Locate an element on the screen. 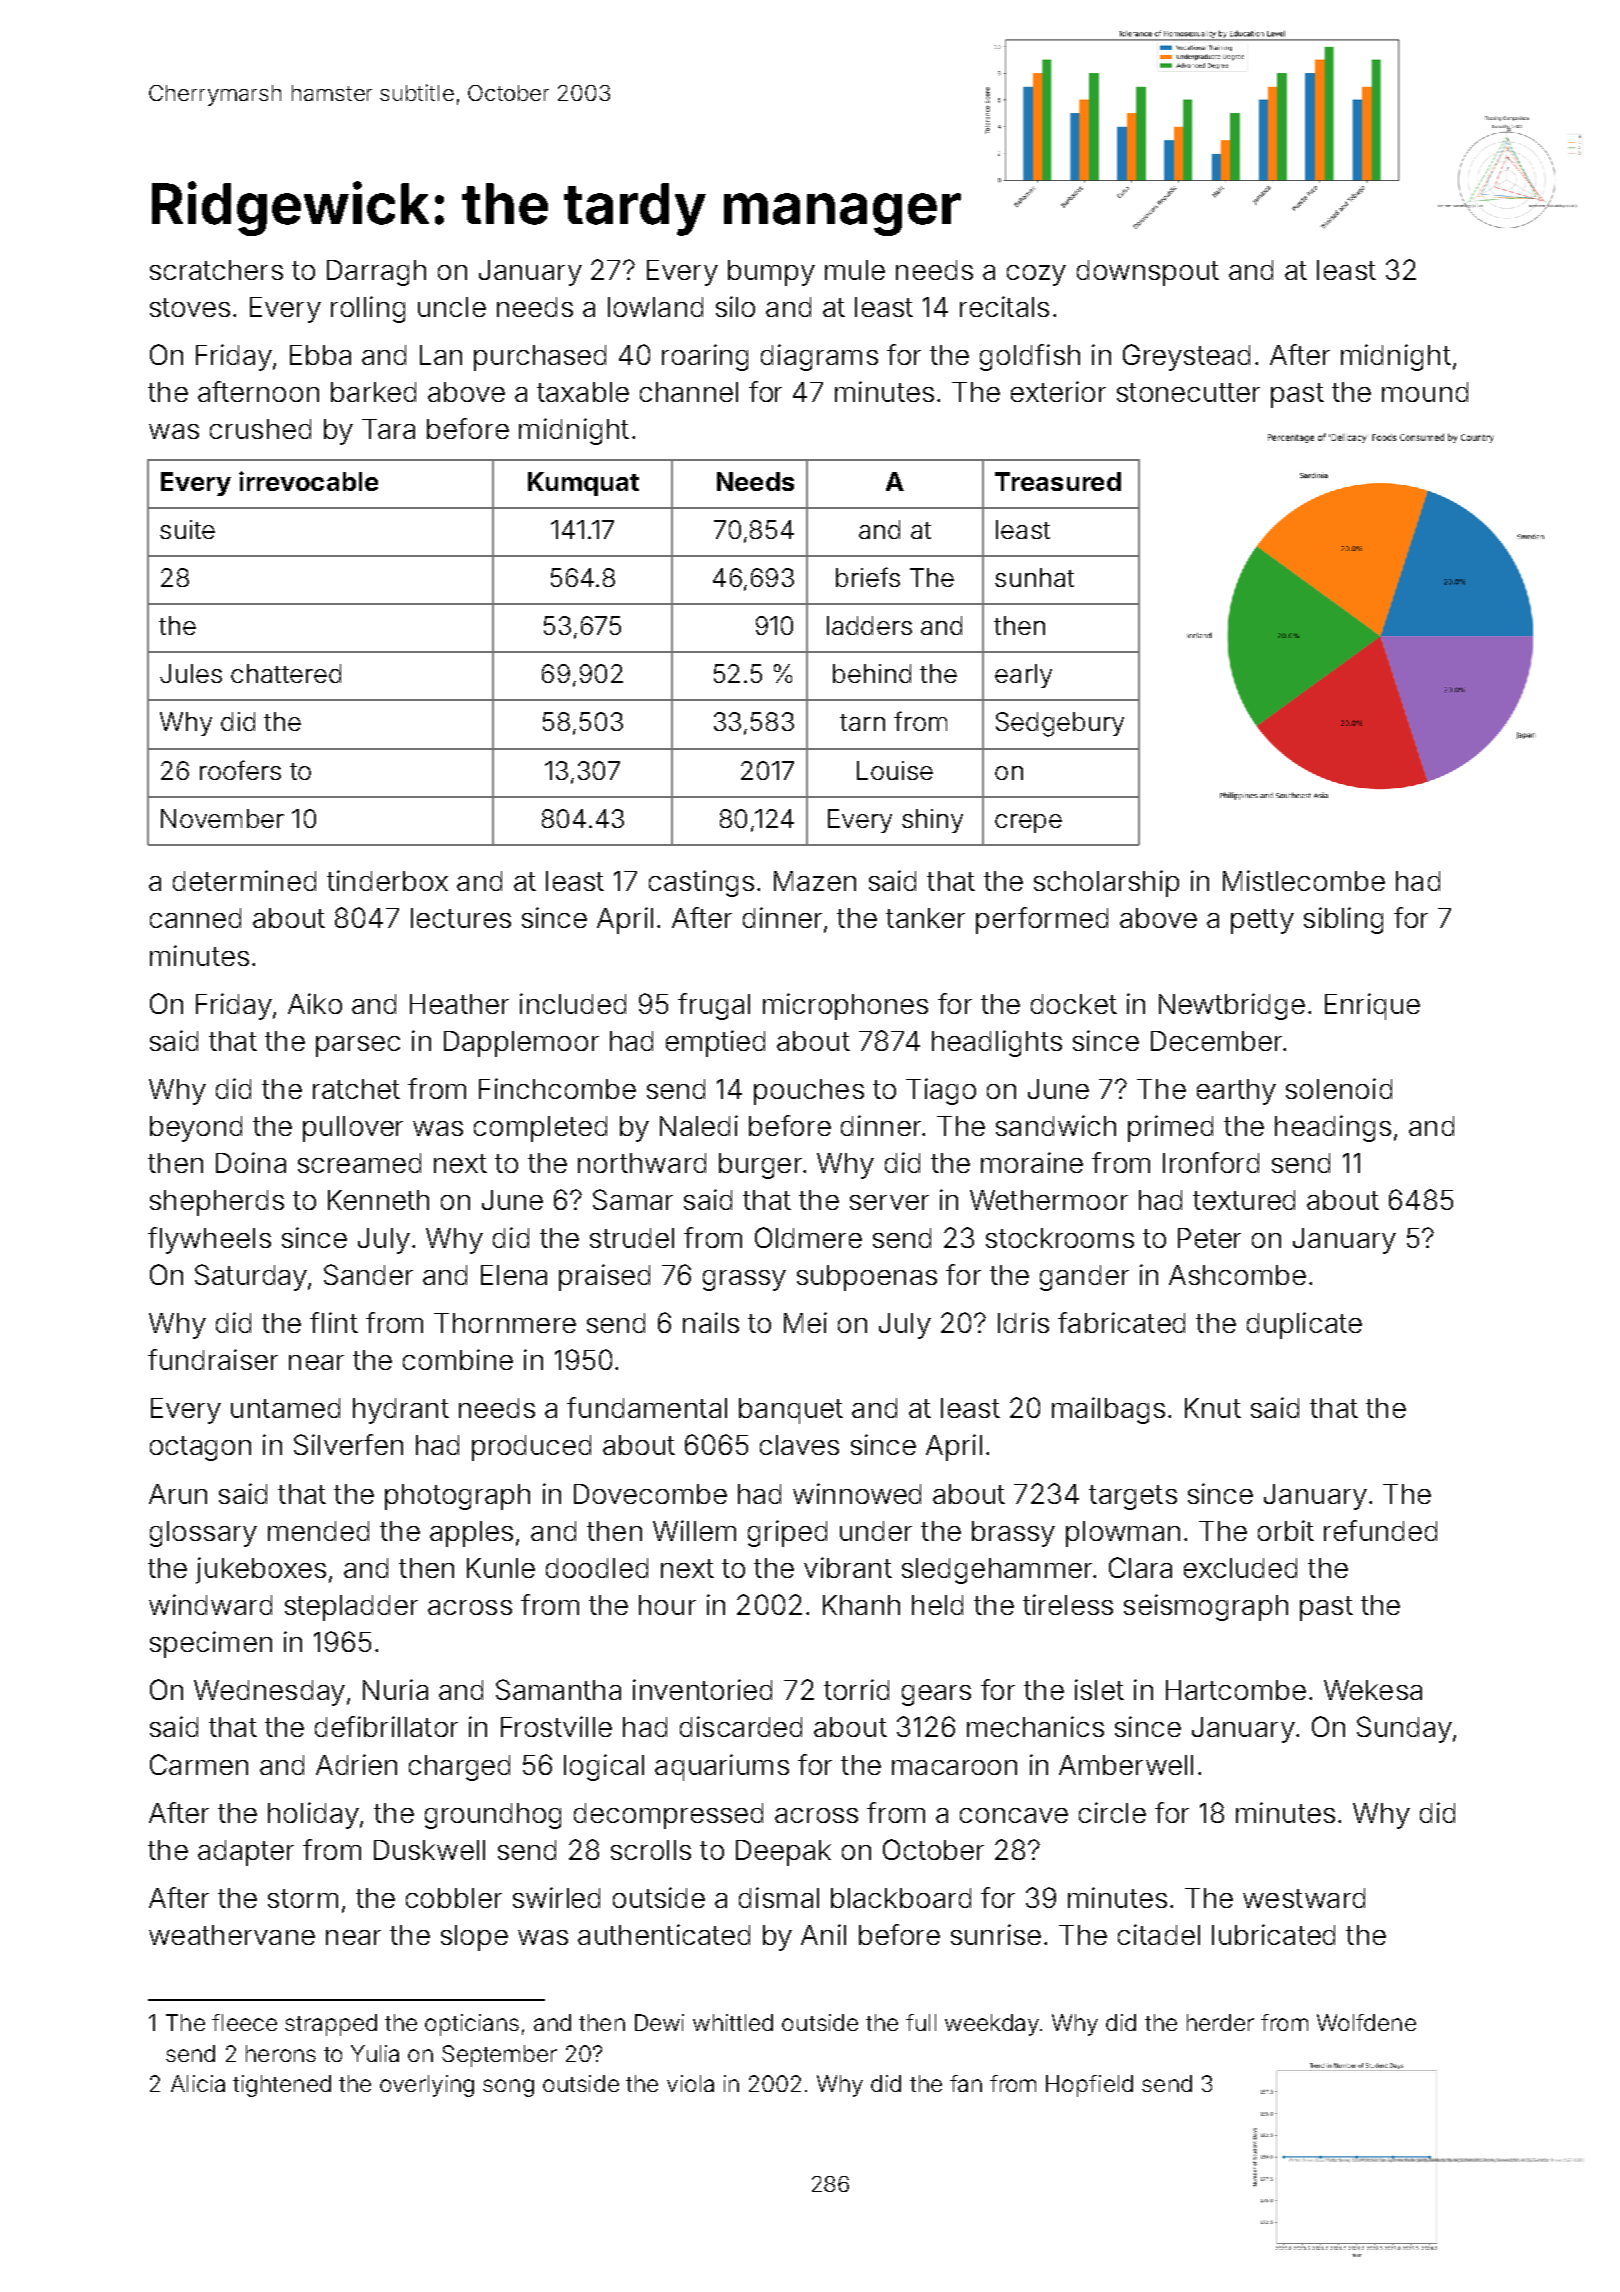  song is located at coordinates (508, 2088).
